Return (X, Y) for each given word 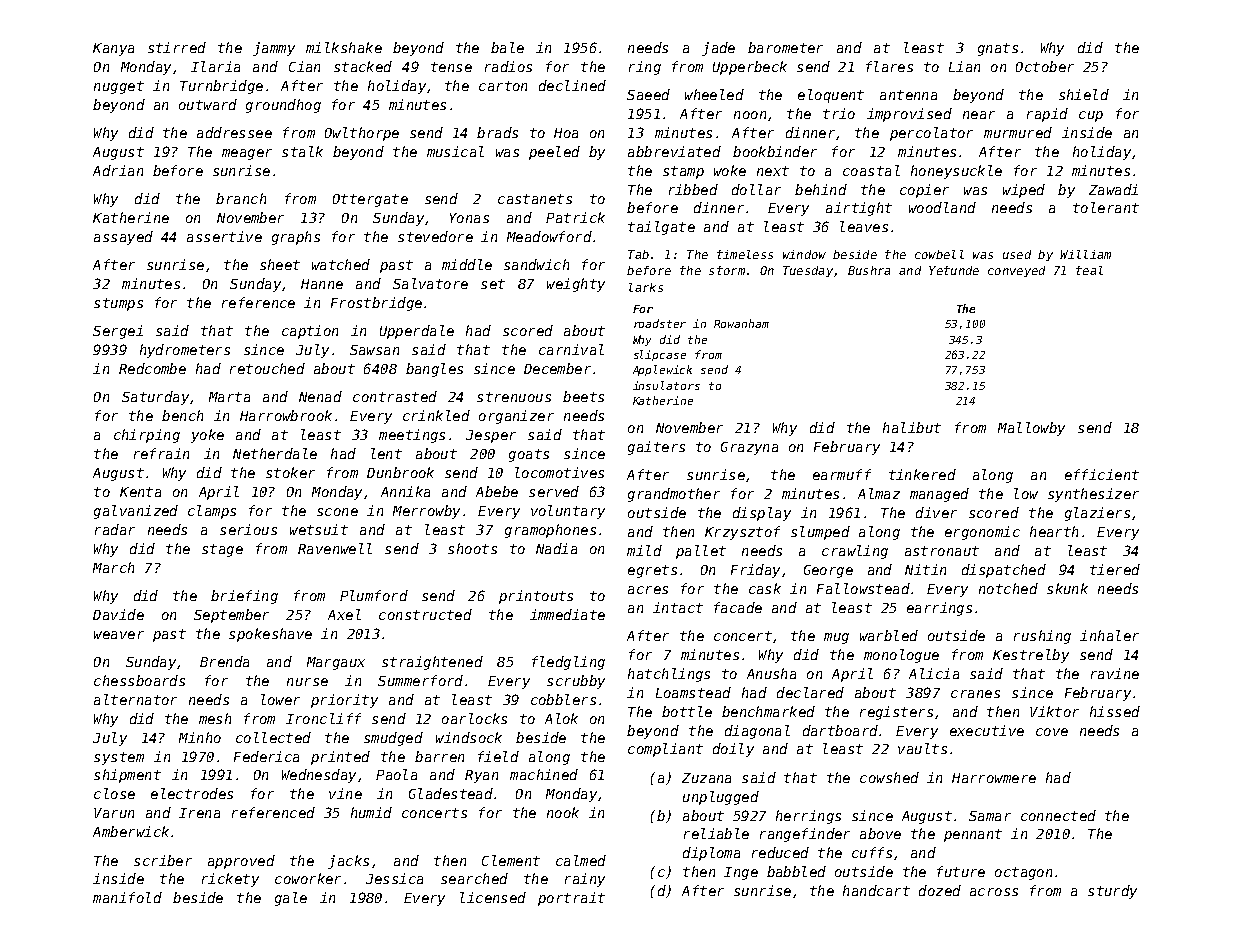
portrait (571, 899)
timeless (745, 254)
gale (291, 899)
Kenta (140, 492)
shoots (472, 548)
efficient (1102, 474)
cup (1091, 116)
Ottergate (370, 200)
